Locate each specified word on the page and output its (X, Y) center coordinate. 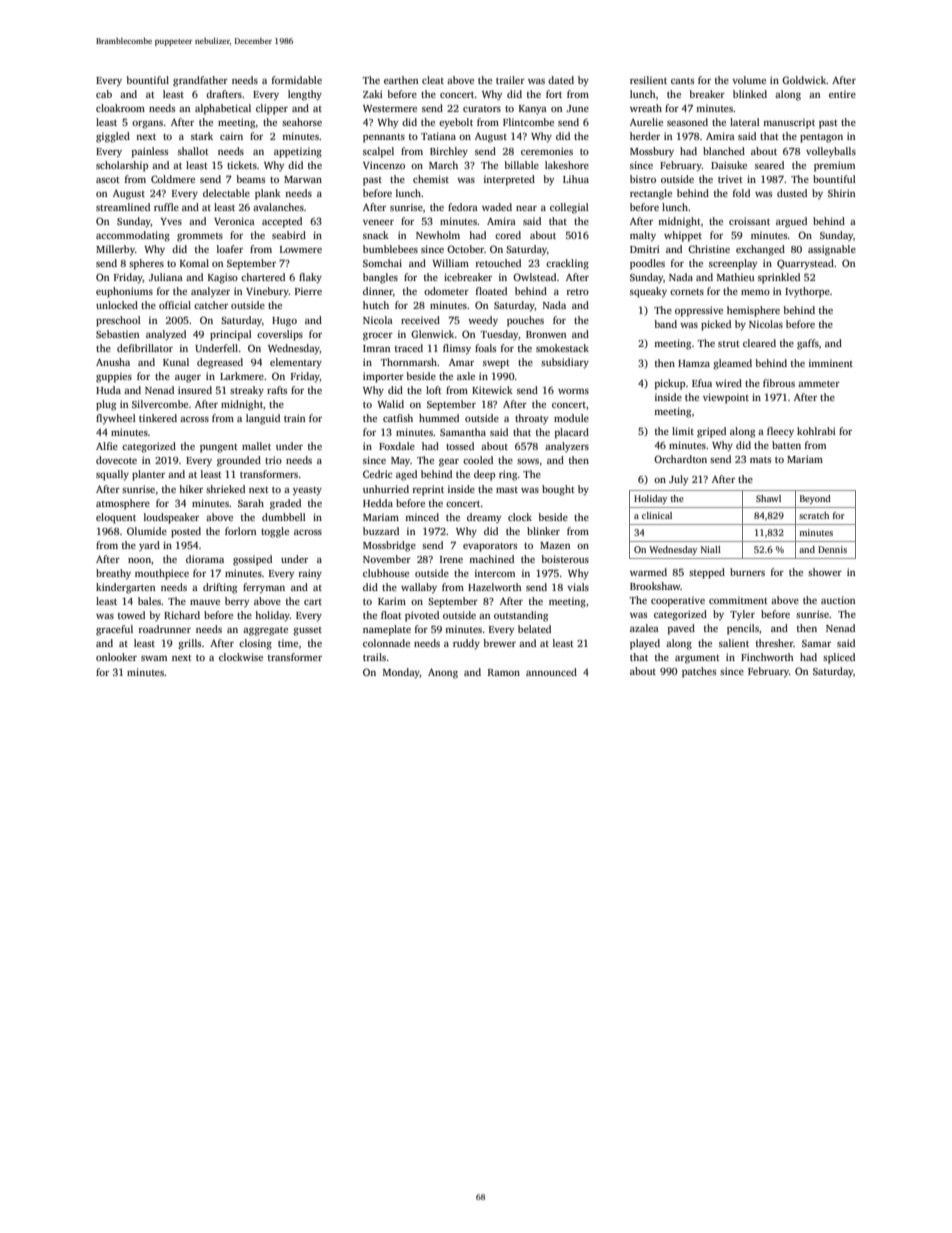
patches (699, 672)
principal (231, 335)
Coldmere (173, 179)
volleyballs (831, 152)
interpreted (509, 180)
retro (577, 292)
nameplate (387, 630)
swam (154, 658)
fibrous (779, 383)
